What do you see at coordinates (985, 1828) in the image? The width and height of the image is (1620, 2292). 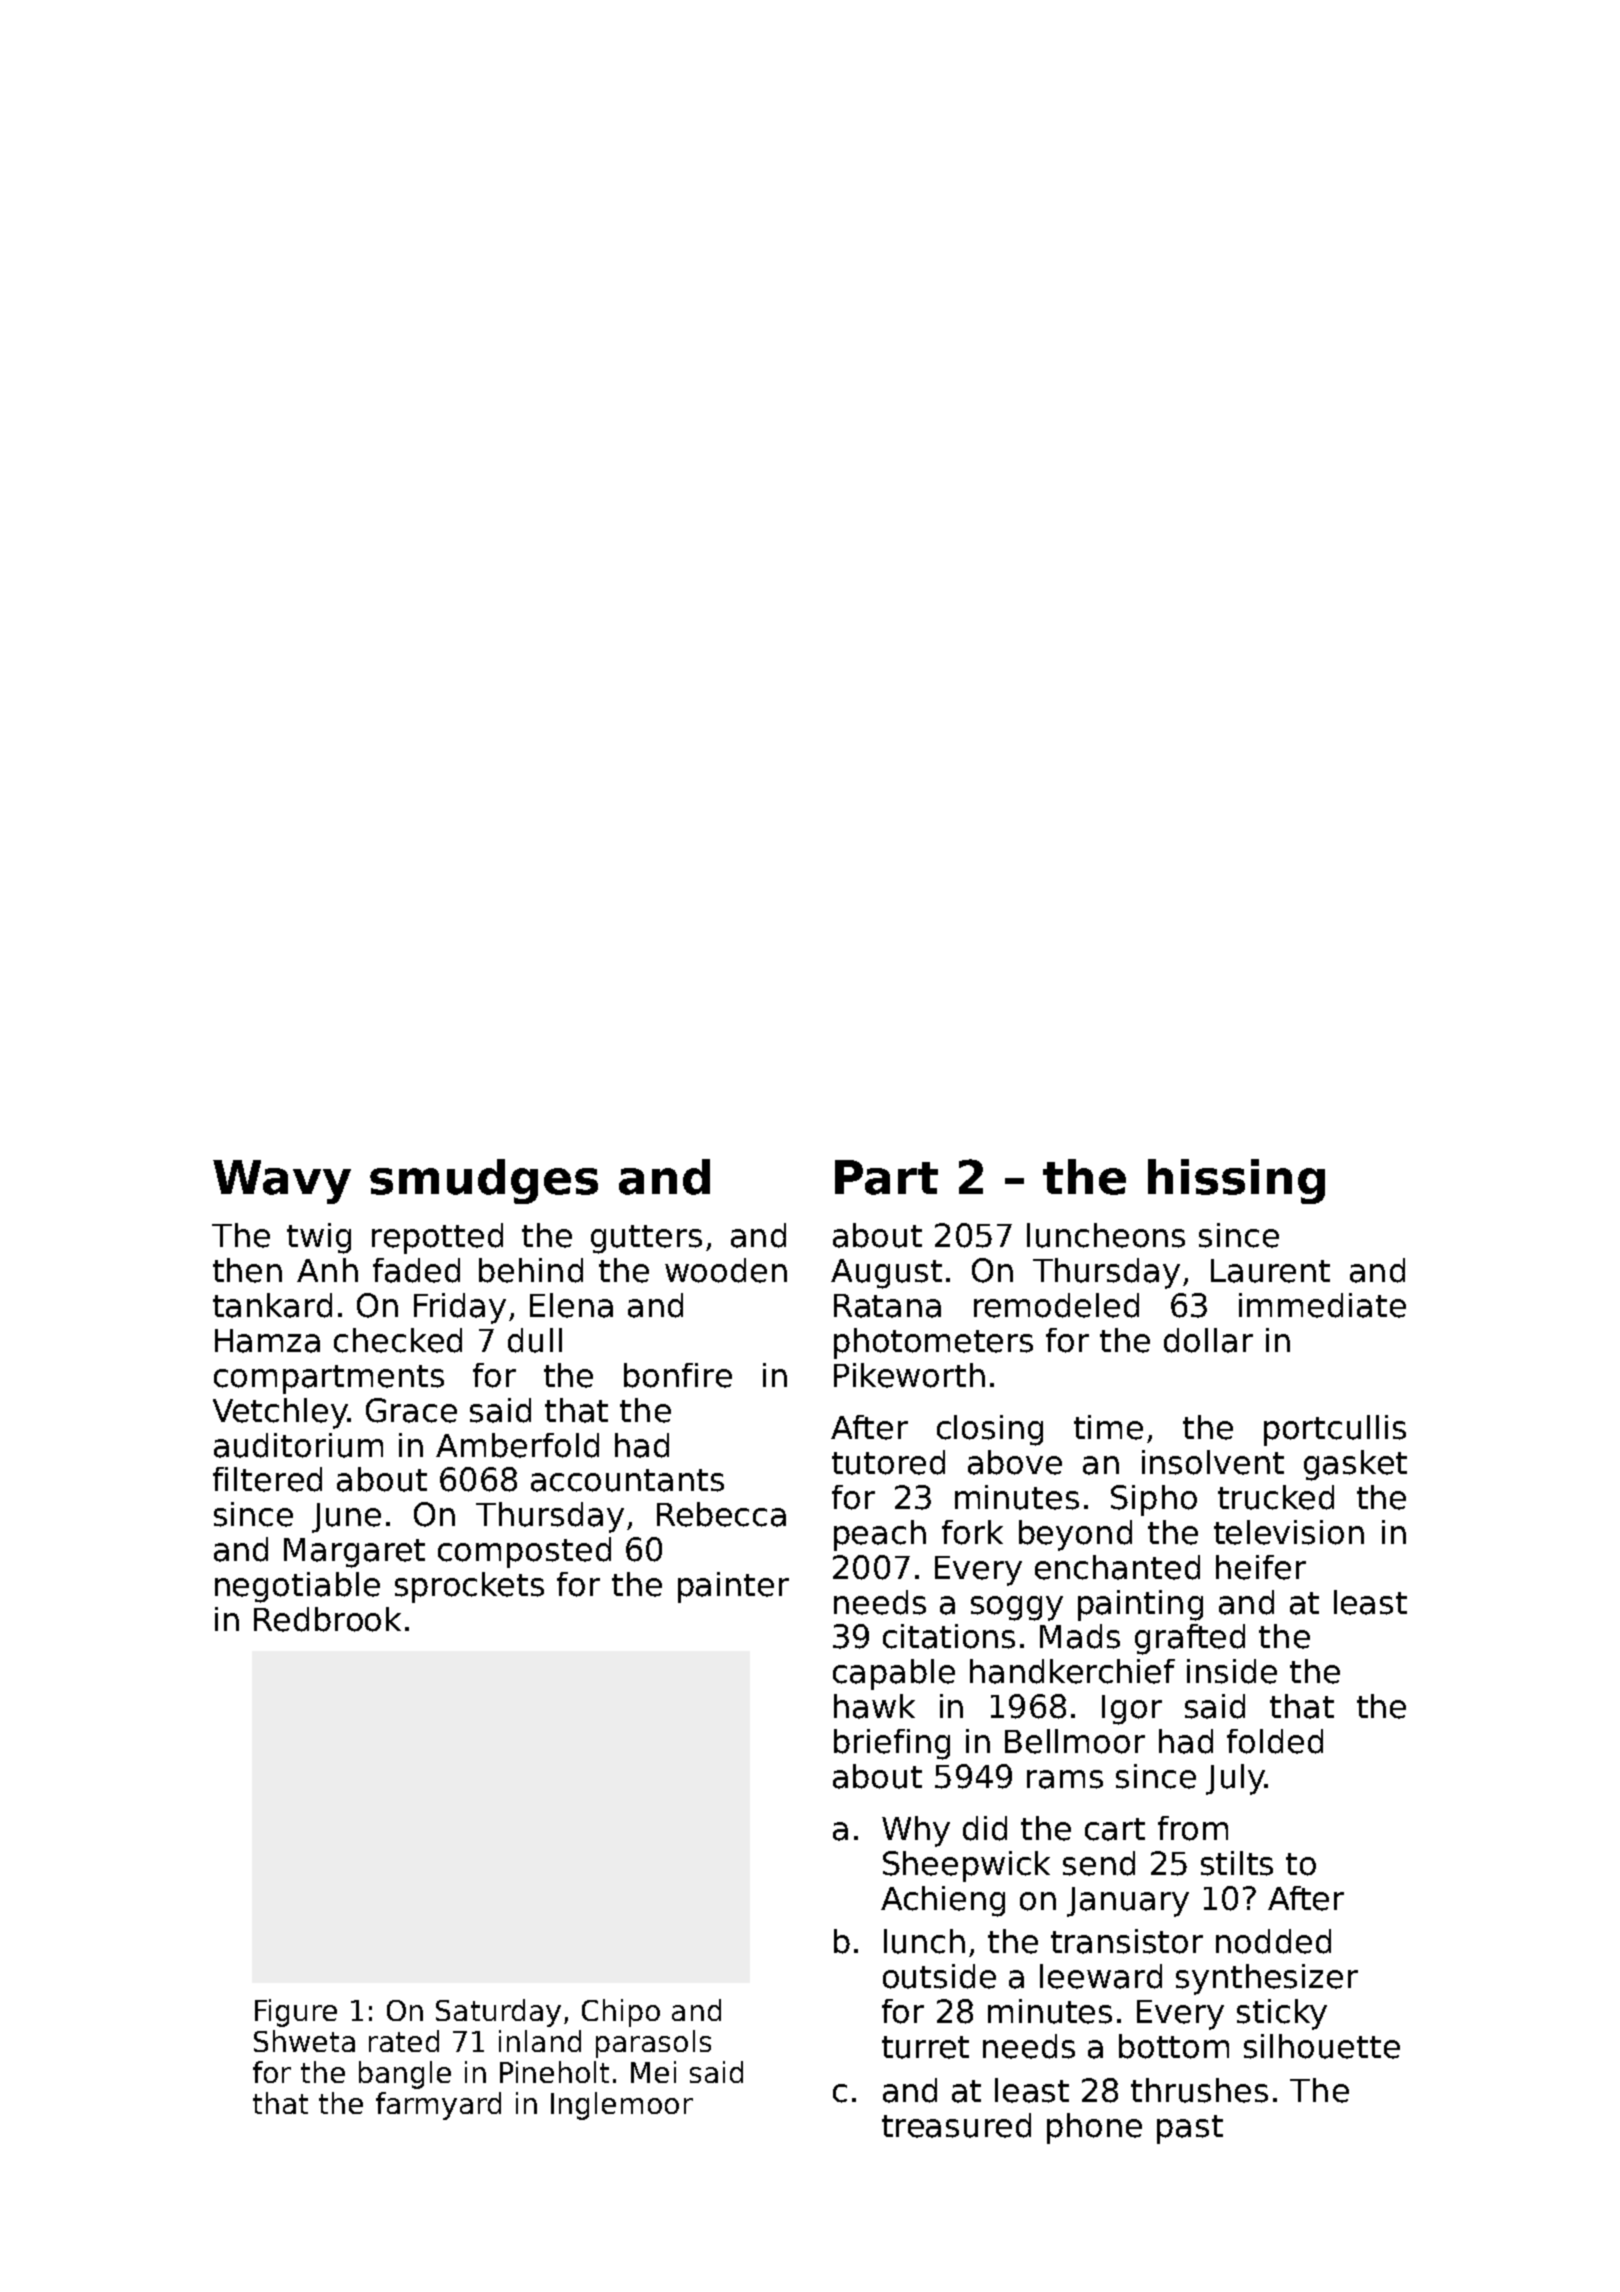 I see `did` at bounding box center [985, 1828].
